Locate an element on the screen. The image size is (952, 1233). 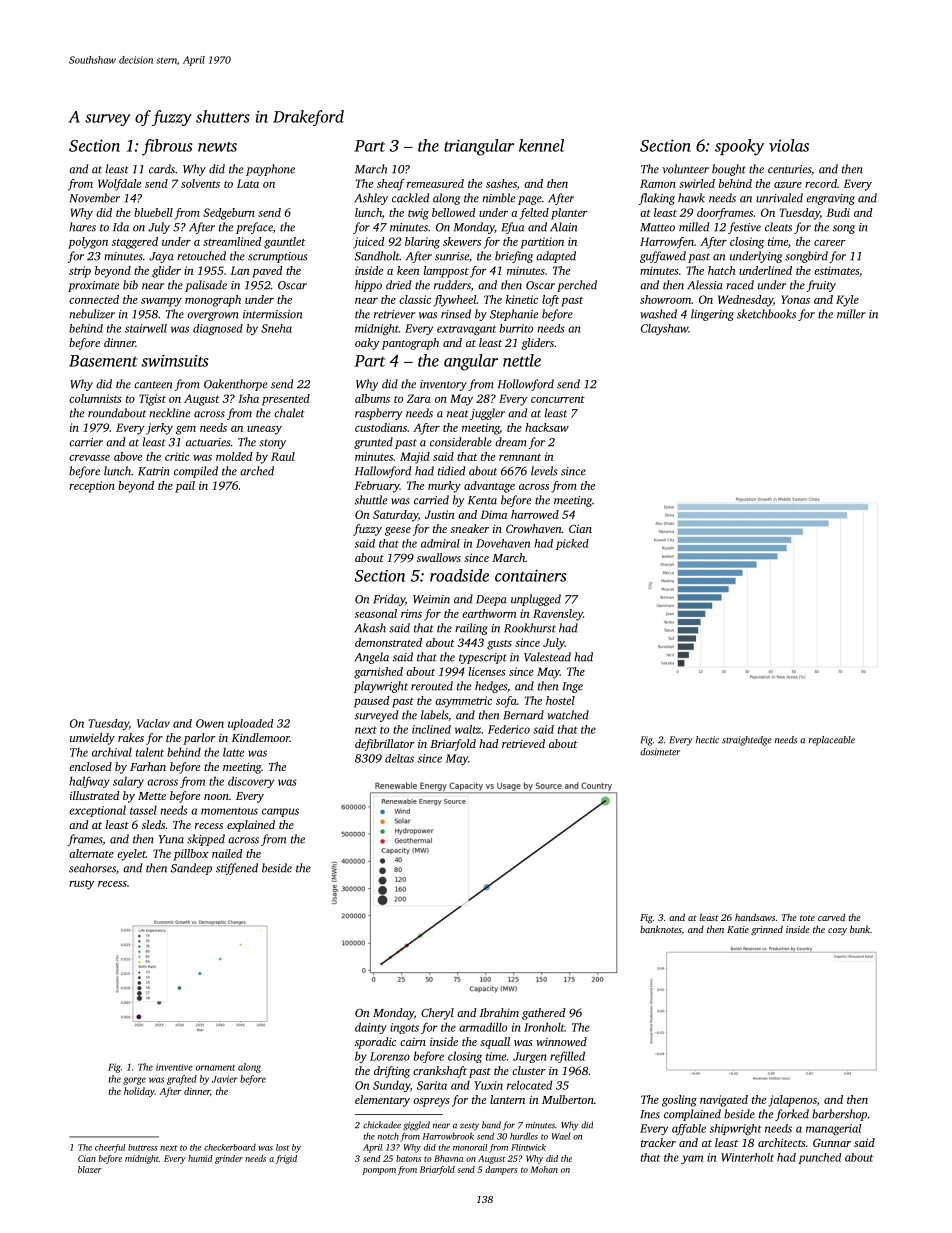
banknotes is located at coordinates (661, 929).
